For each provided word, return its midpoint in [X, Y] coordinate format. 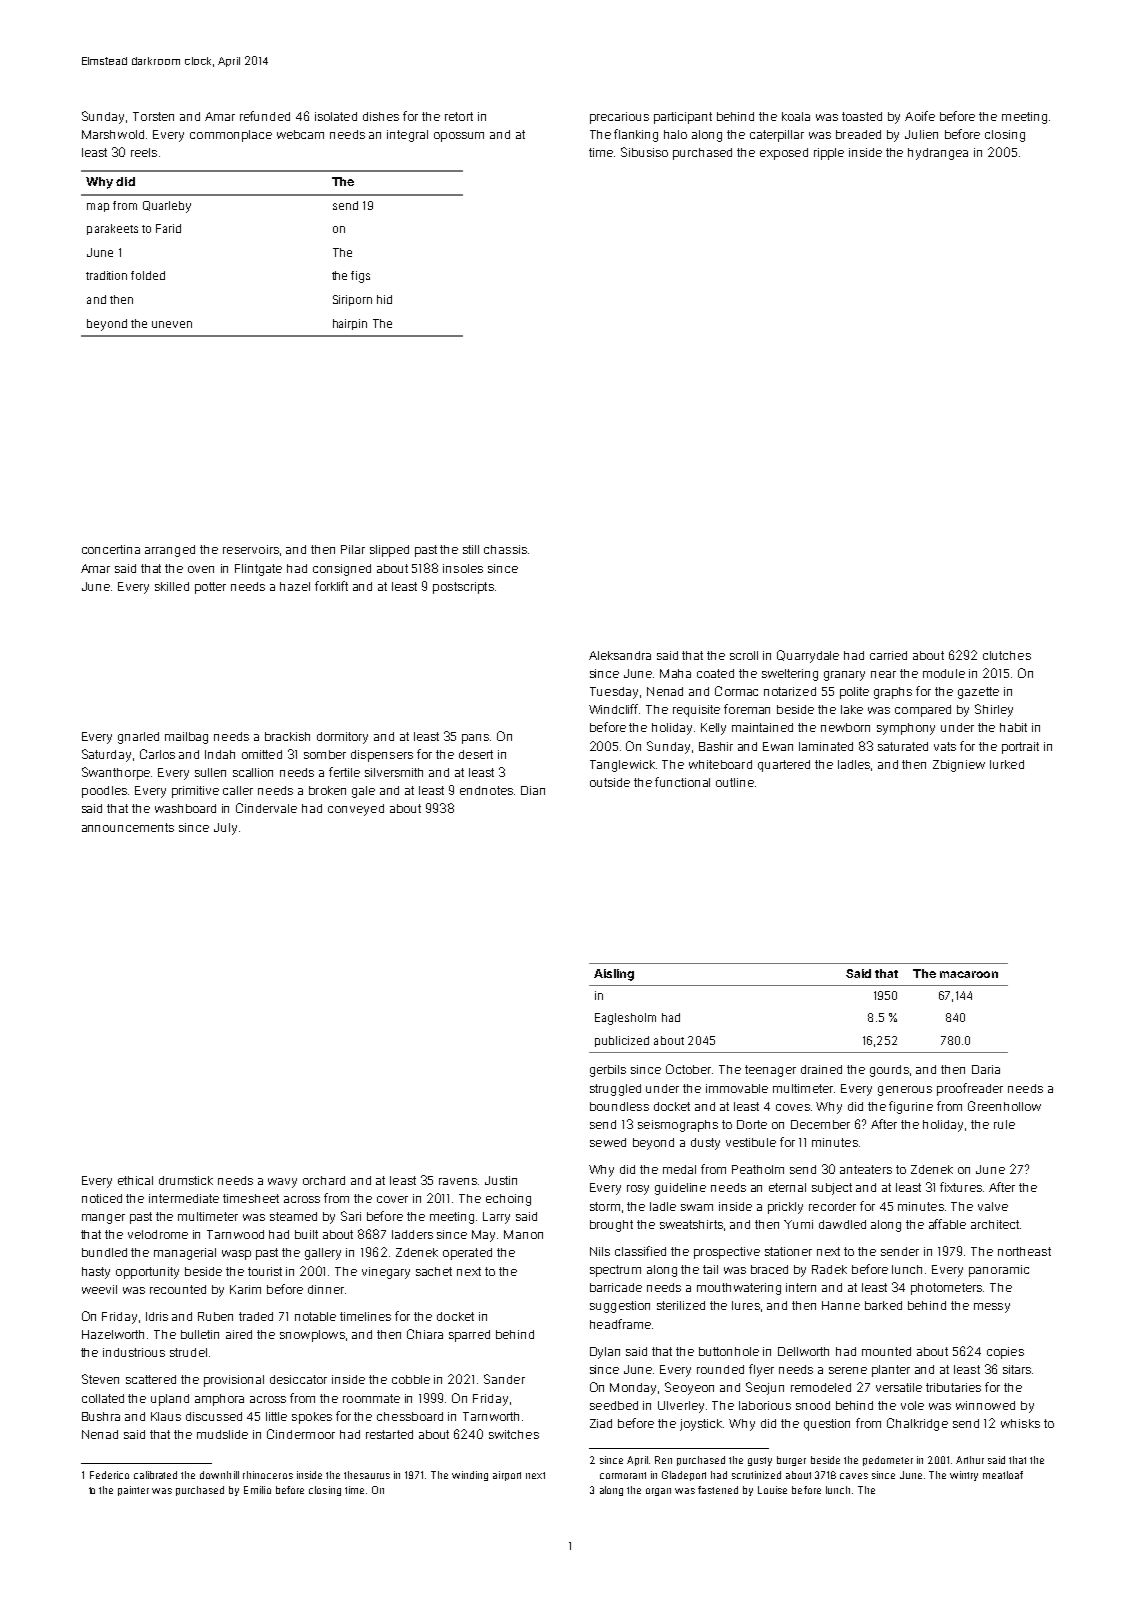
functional [682, 782]
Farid [168, 228]
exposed [784, 154]
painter [133, 1491]
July [225, 829]
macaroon [969, 974]
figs [360, 277]
